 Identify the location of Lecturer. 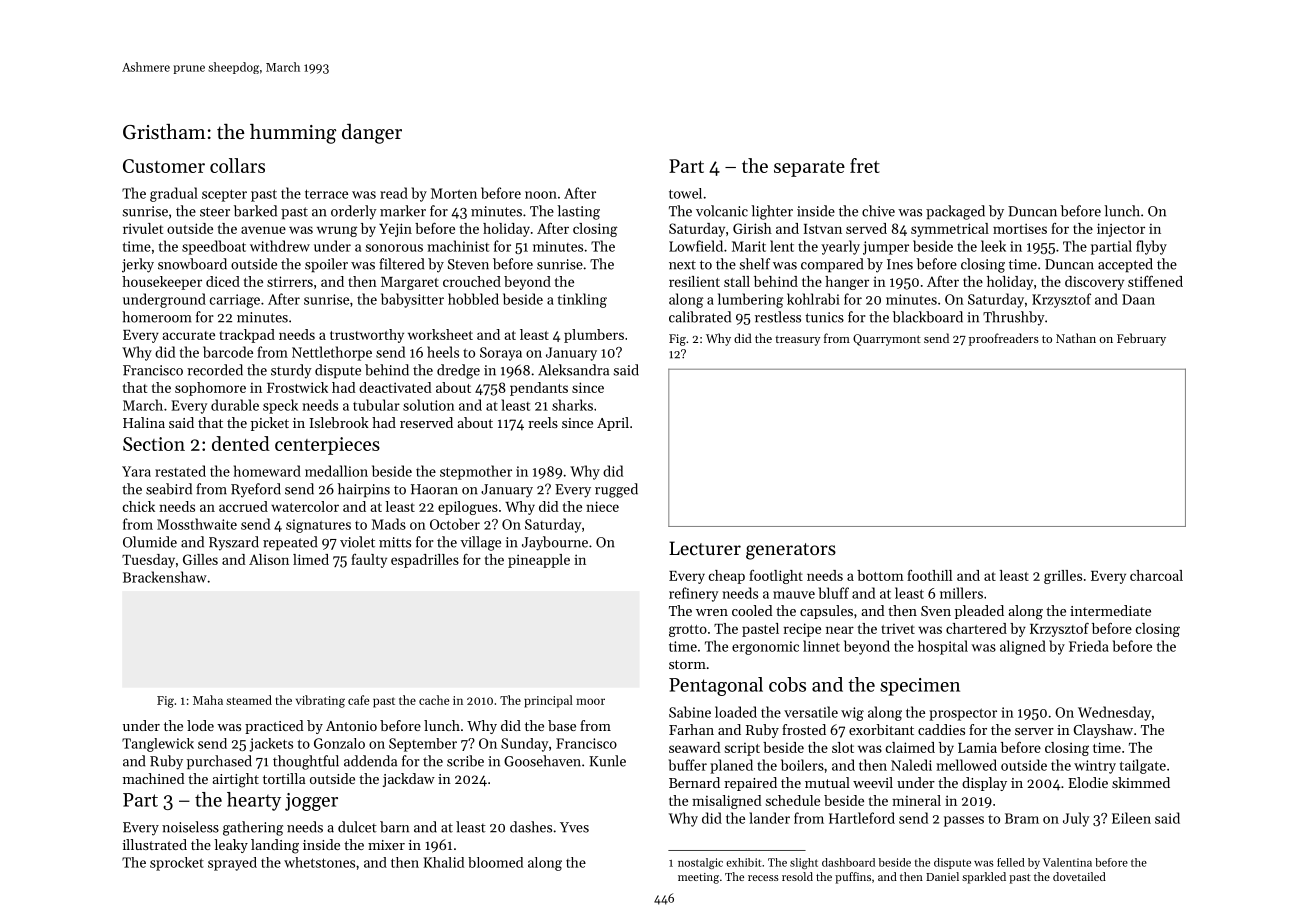
(705, 548).
